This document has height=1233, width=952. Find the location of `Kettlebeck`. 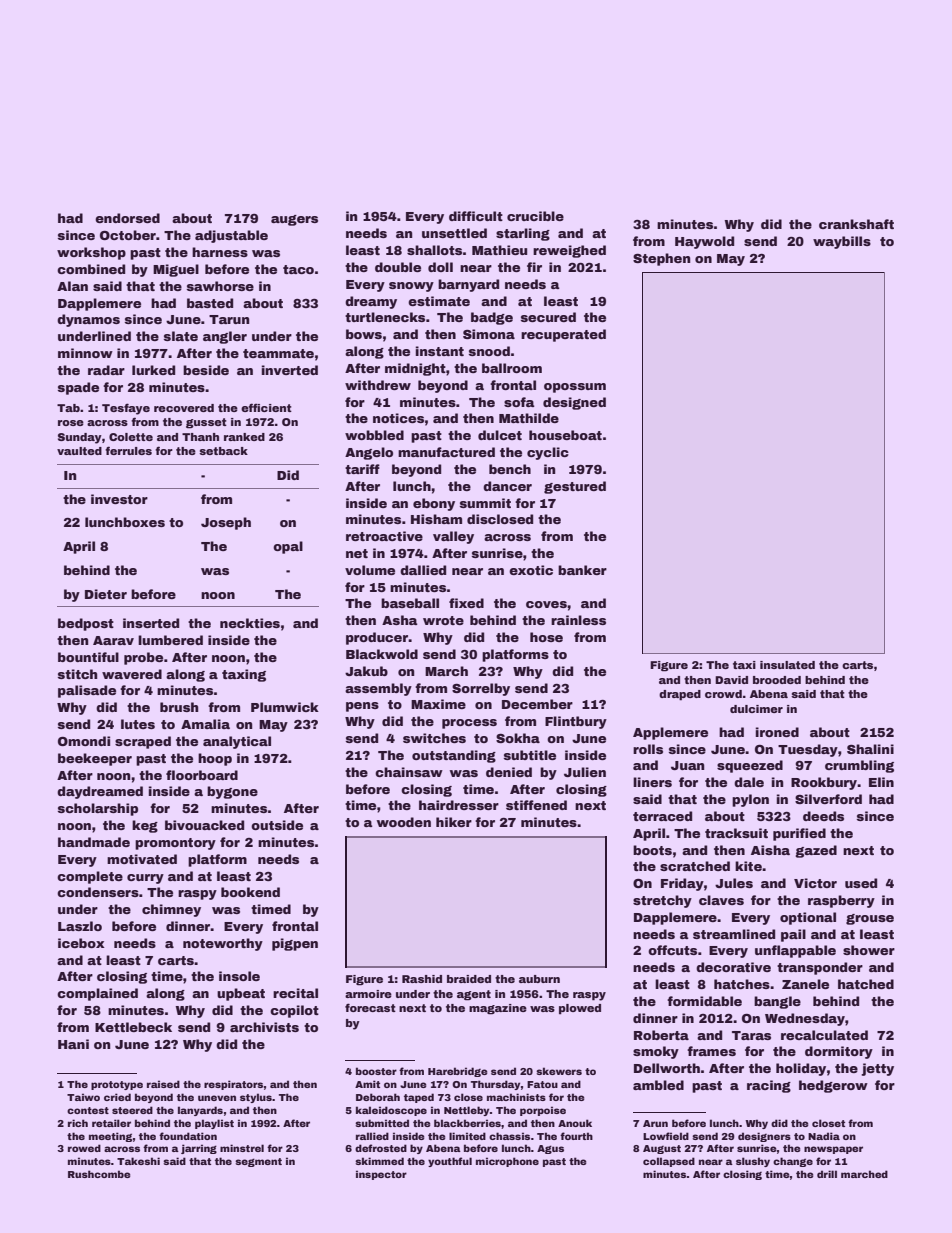

Kettlebeck is located at coordinates (133, 1027).
